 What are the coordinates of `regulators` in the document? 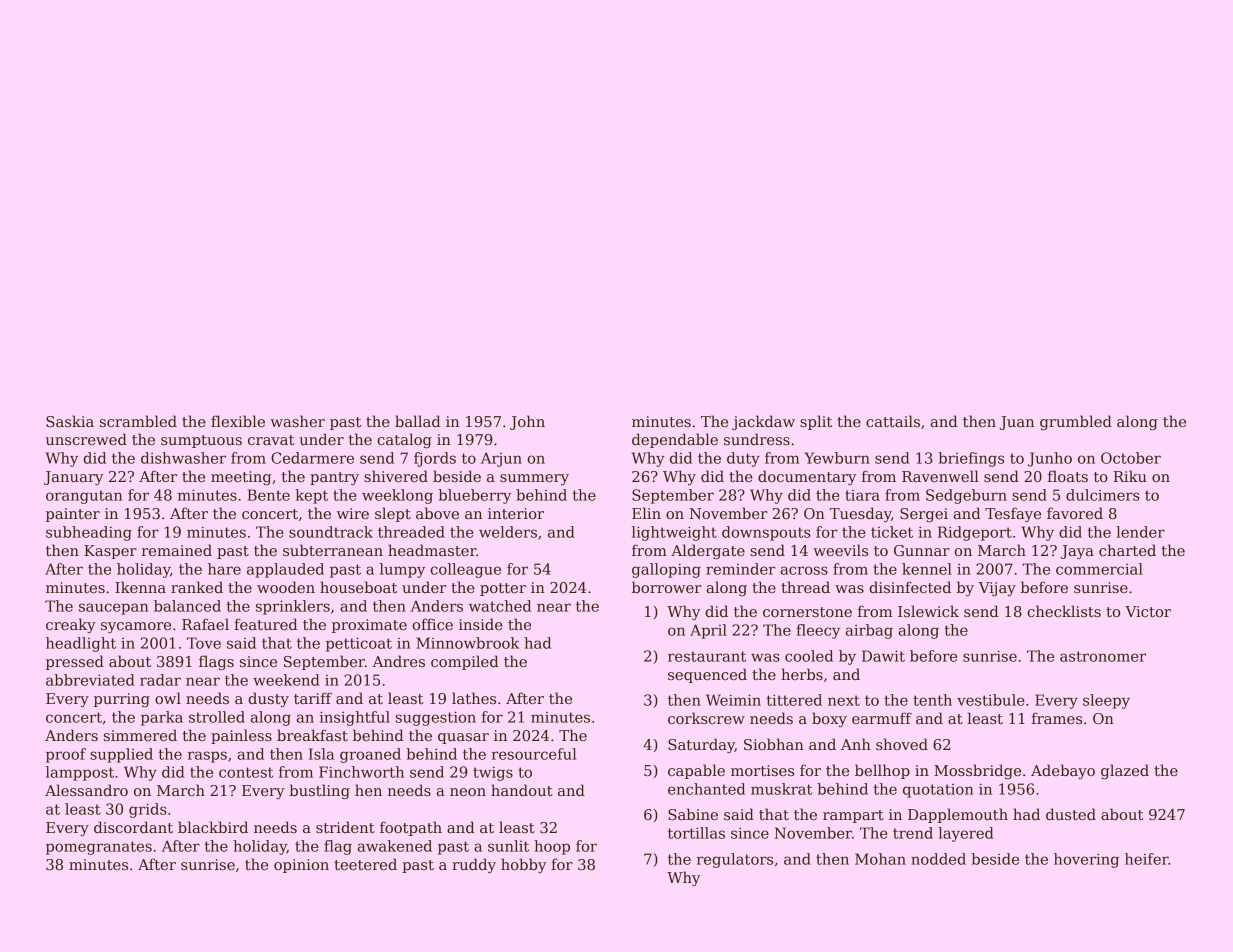 It's located at (735, 860).
